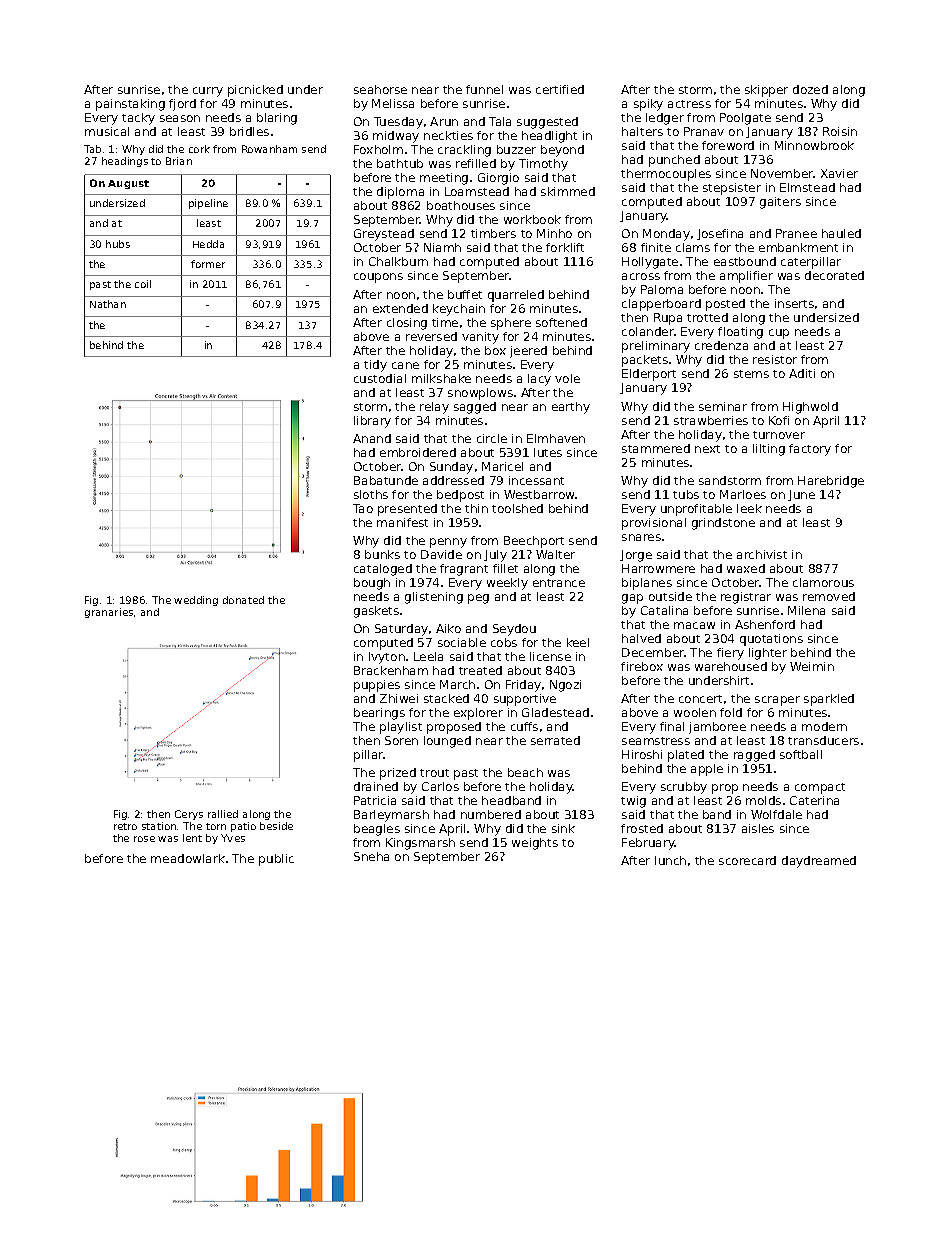 The height and width of the screenshot is (1233, 952). Describe the element at coordinates (399, 698) in the screenshot. I see `Zhiwei` at that location.
